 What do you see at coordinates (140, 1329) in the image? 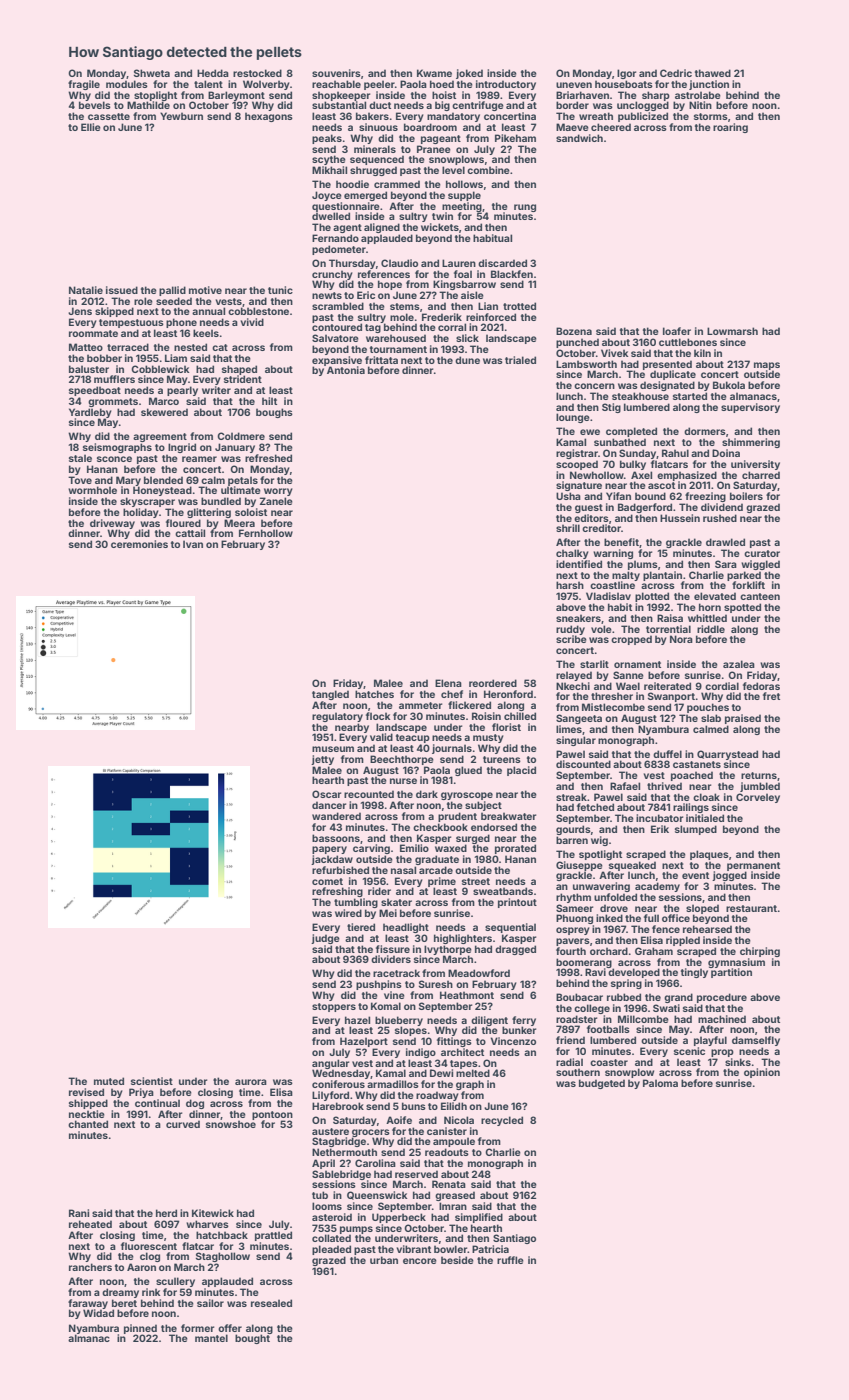
I see `pinned` at bounding box center [140, 1329].
